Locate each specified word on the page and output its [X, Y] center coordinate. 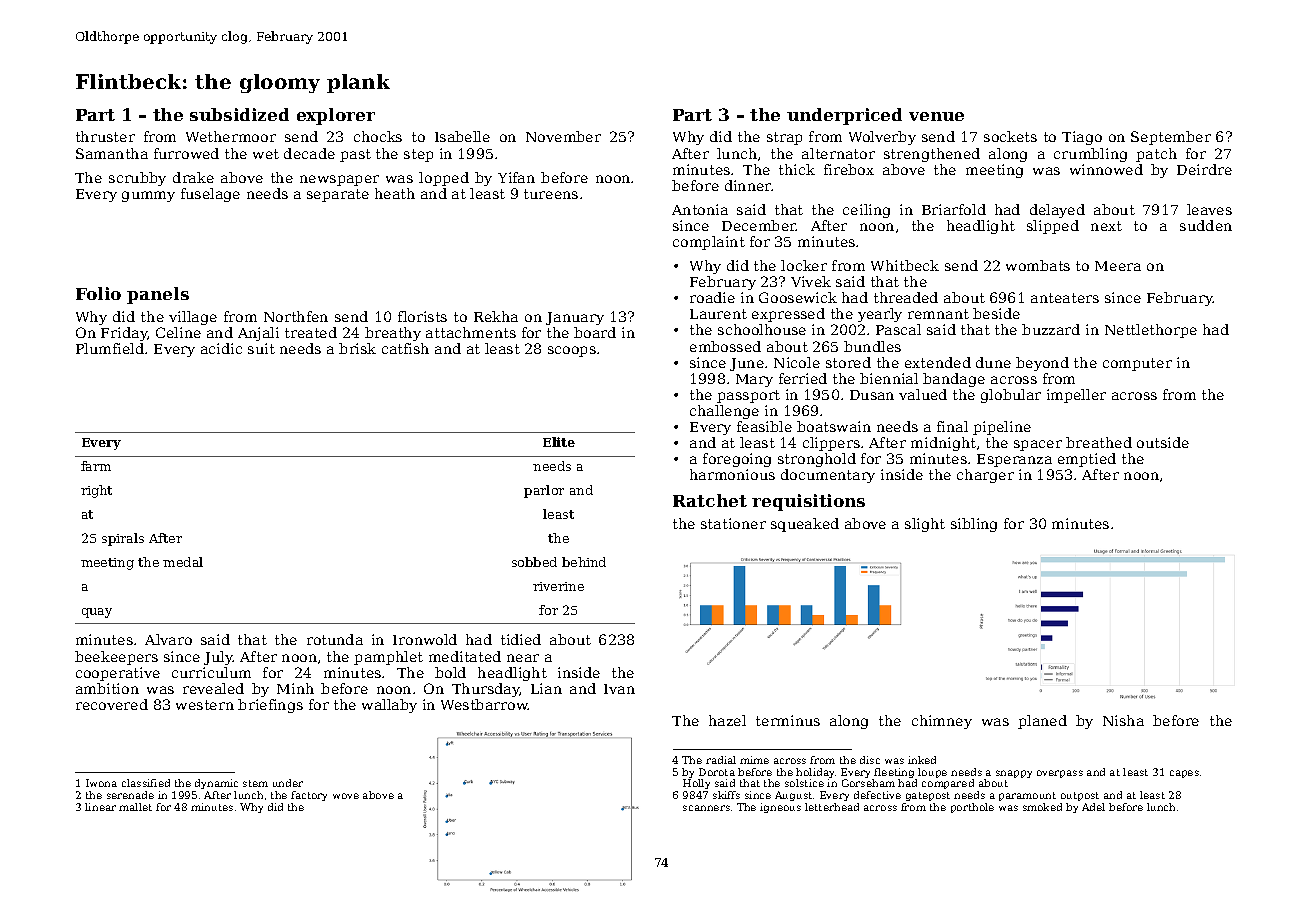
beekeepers [116, 658]
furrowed [186, 153]
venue [936, 116]
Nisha [1123, 720]
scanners [706, 808]
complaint [709, 243]
